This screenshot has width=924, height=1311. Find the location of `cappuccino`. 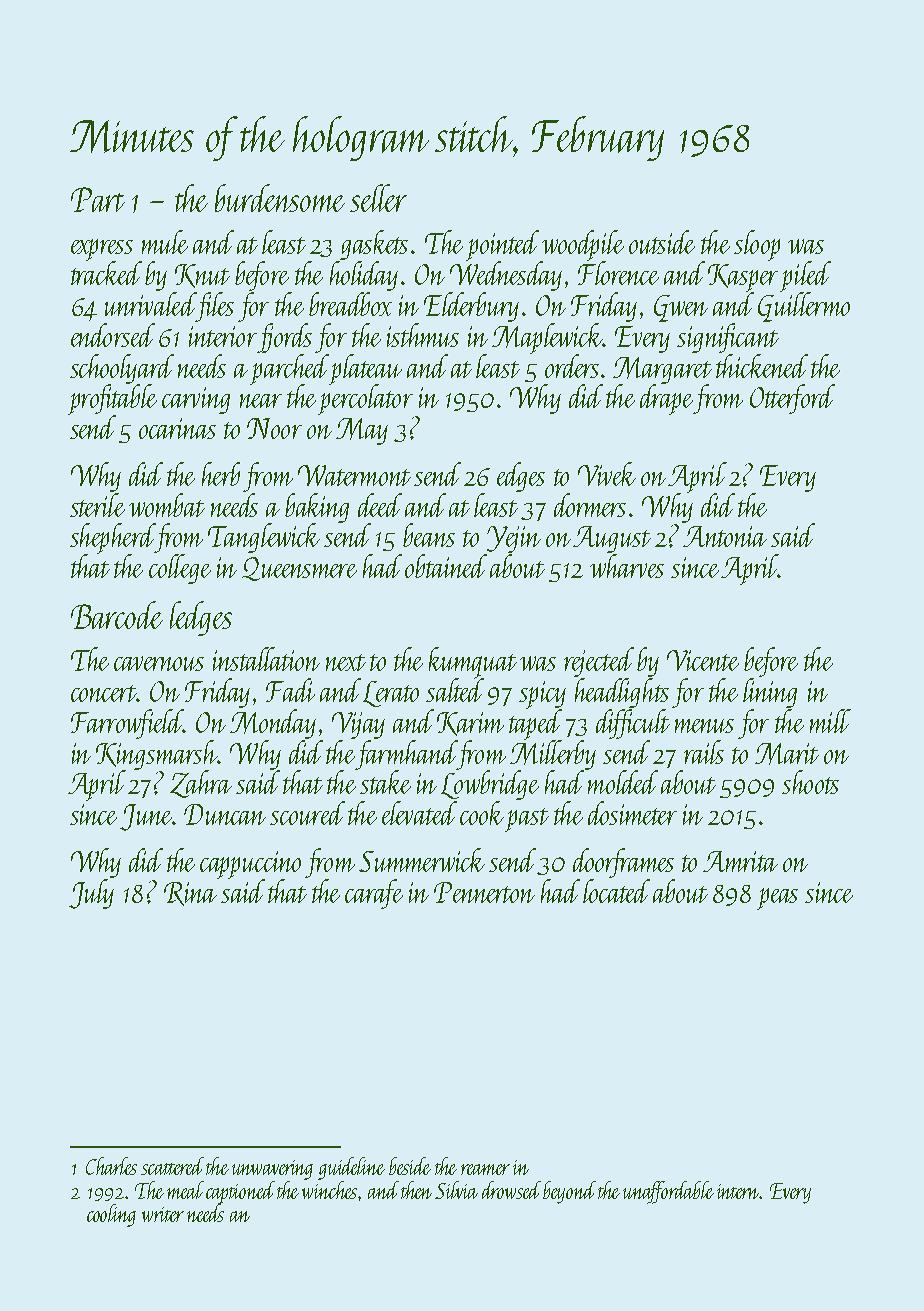

cappuccino is located at coordinates (250, 865).
